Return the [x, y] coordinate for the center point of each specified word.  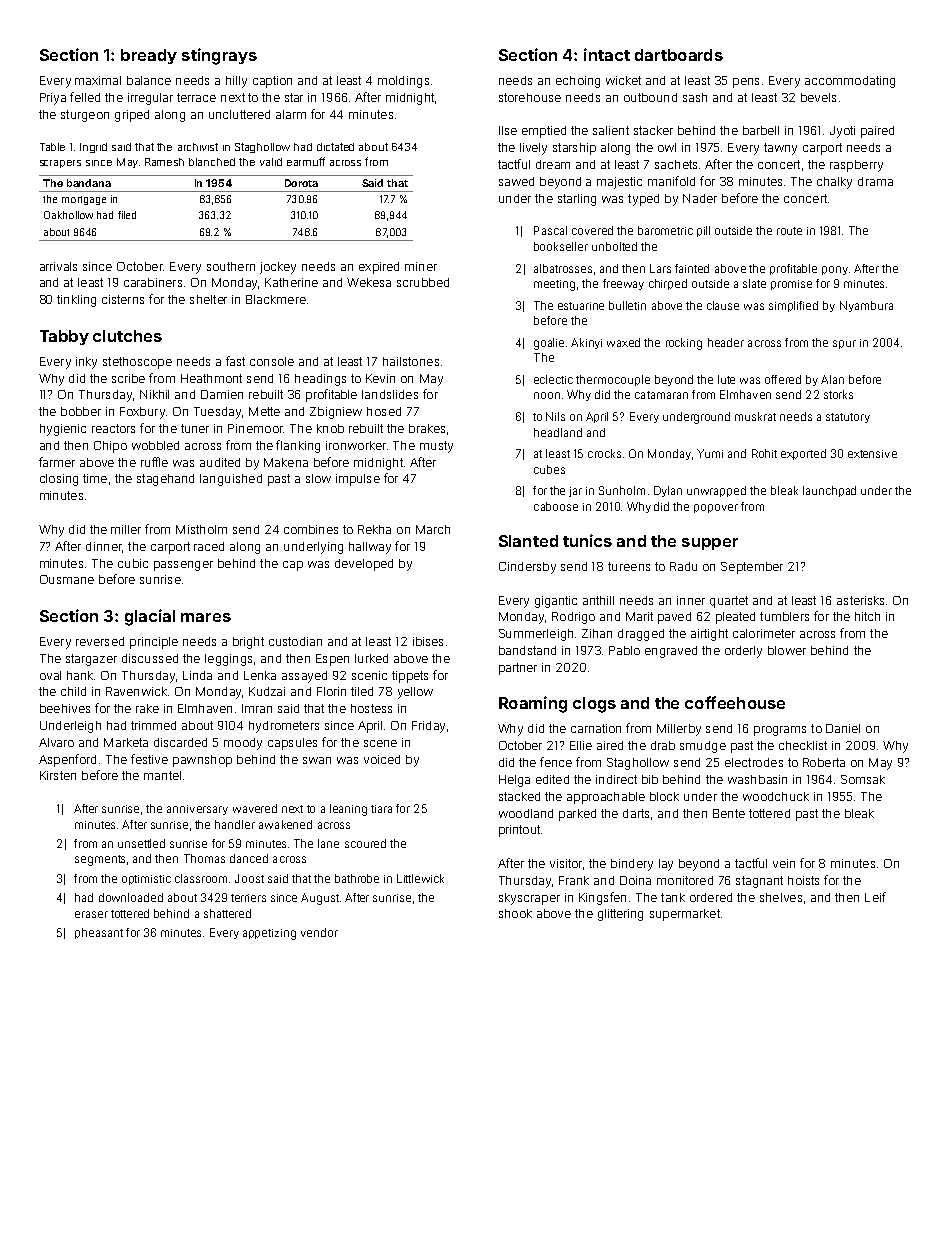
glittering [620, 915]
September [752, 568]
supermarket [685, 915]
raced [209, 546]
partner [518, 669]
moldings [403, 82]
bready [149, 56]
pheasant [99, 933]
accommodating [850, 82]
